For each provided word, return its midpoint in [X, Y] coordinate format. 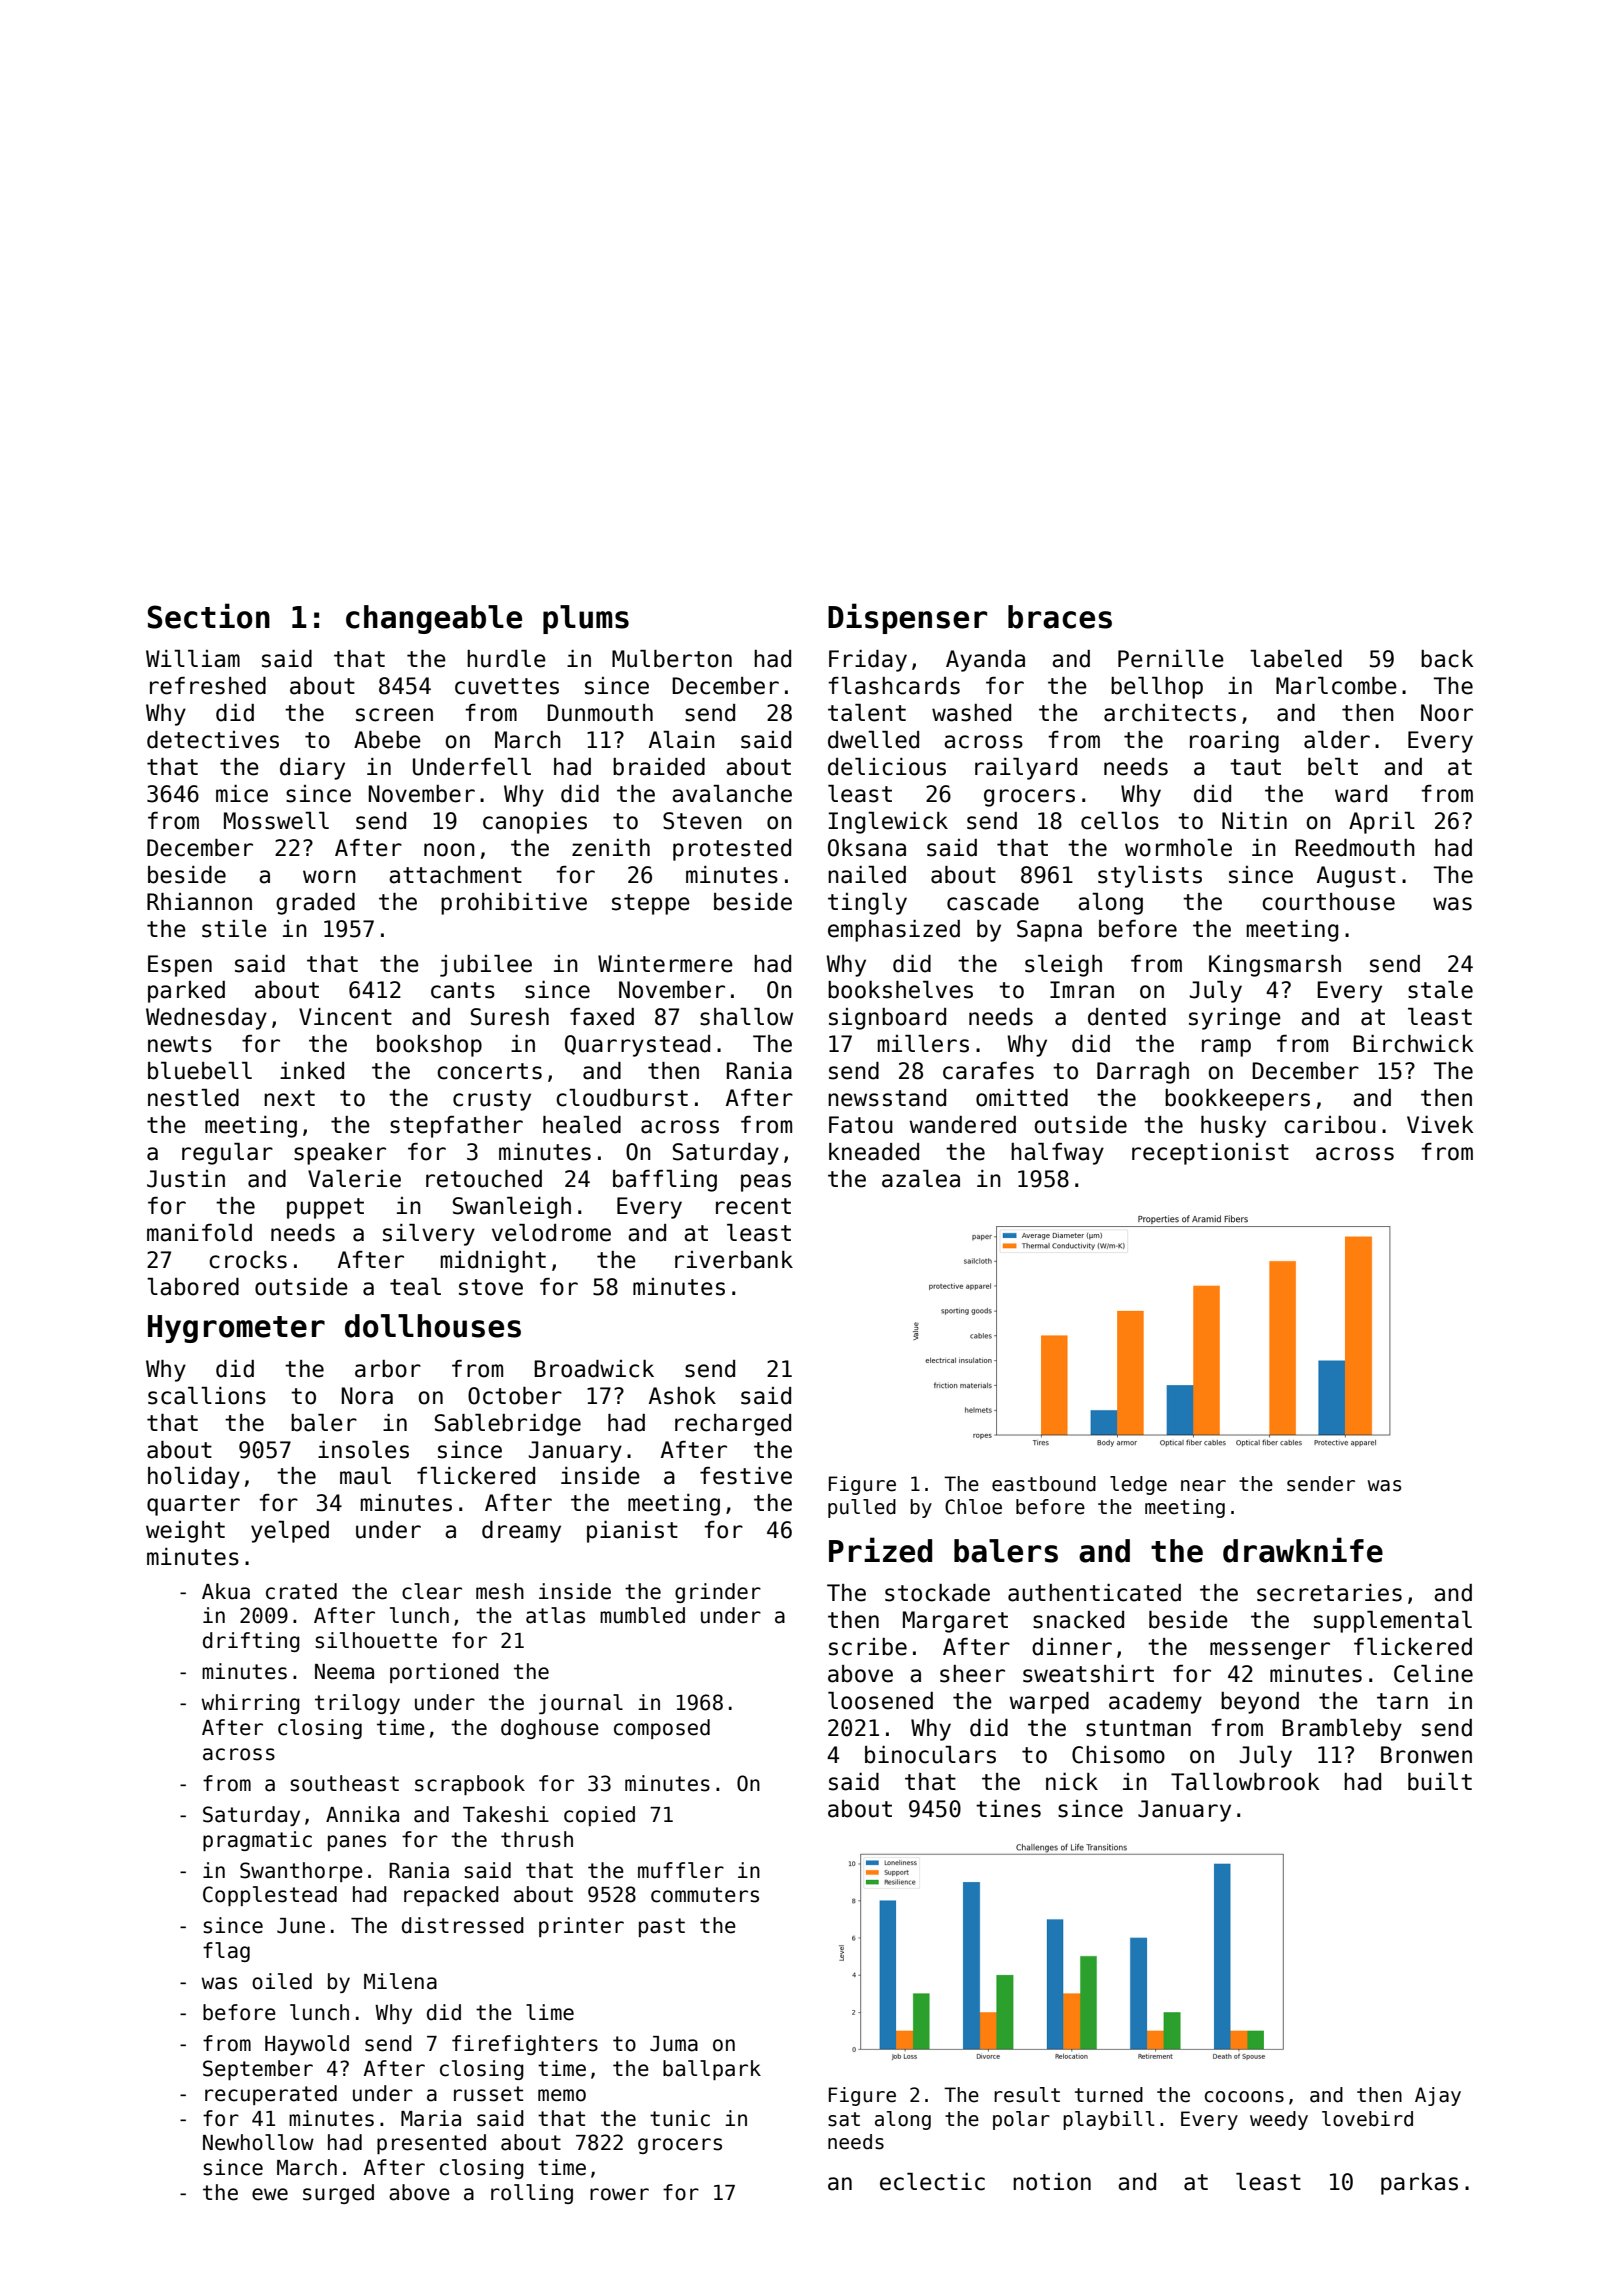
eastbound [1044, 1484]
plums [586, 619]
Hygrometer [236, 1329]
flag [226, 1952]
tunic [680, 2118]
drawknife [1303, 1550]
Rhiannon [199, 902]
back [1447, 659]
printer [581, 1927]
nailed [867, 875]
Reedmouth [1355, 848]
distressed [463, 1925]
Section [209, 616]
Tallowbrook [1245, 1782]
